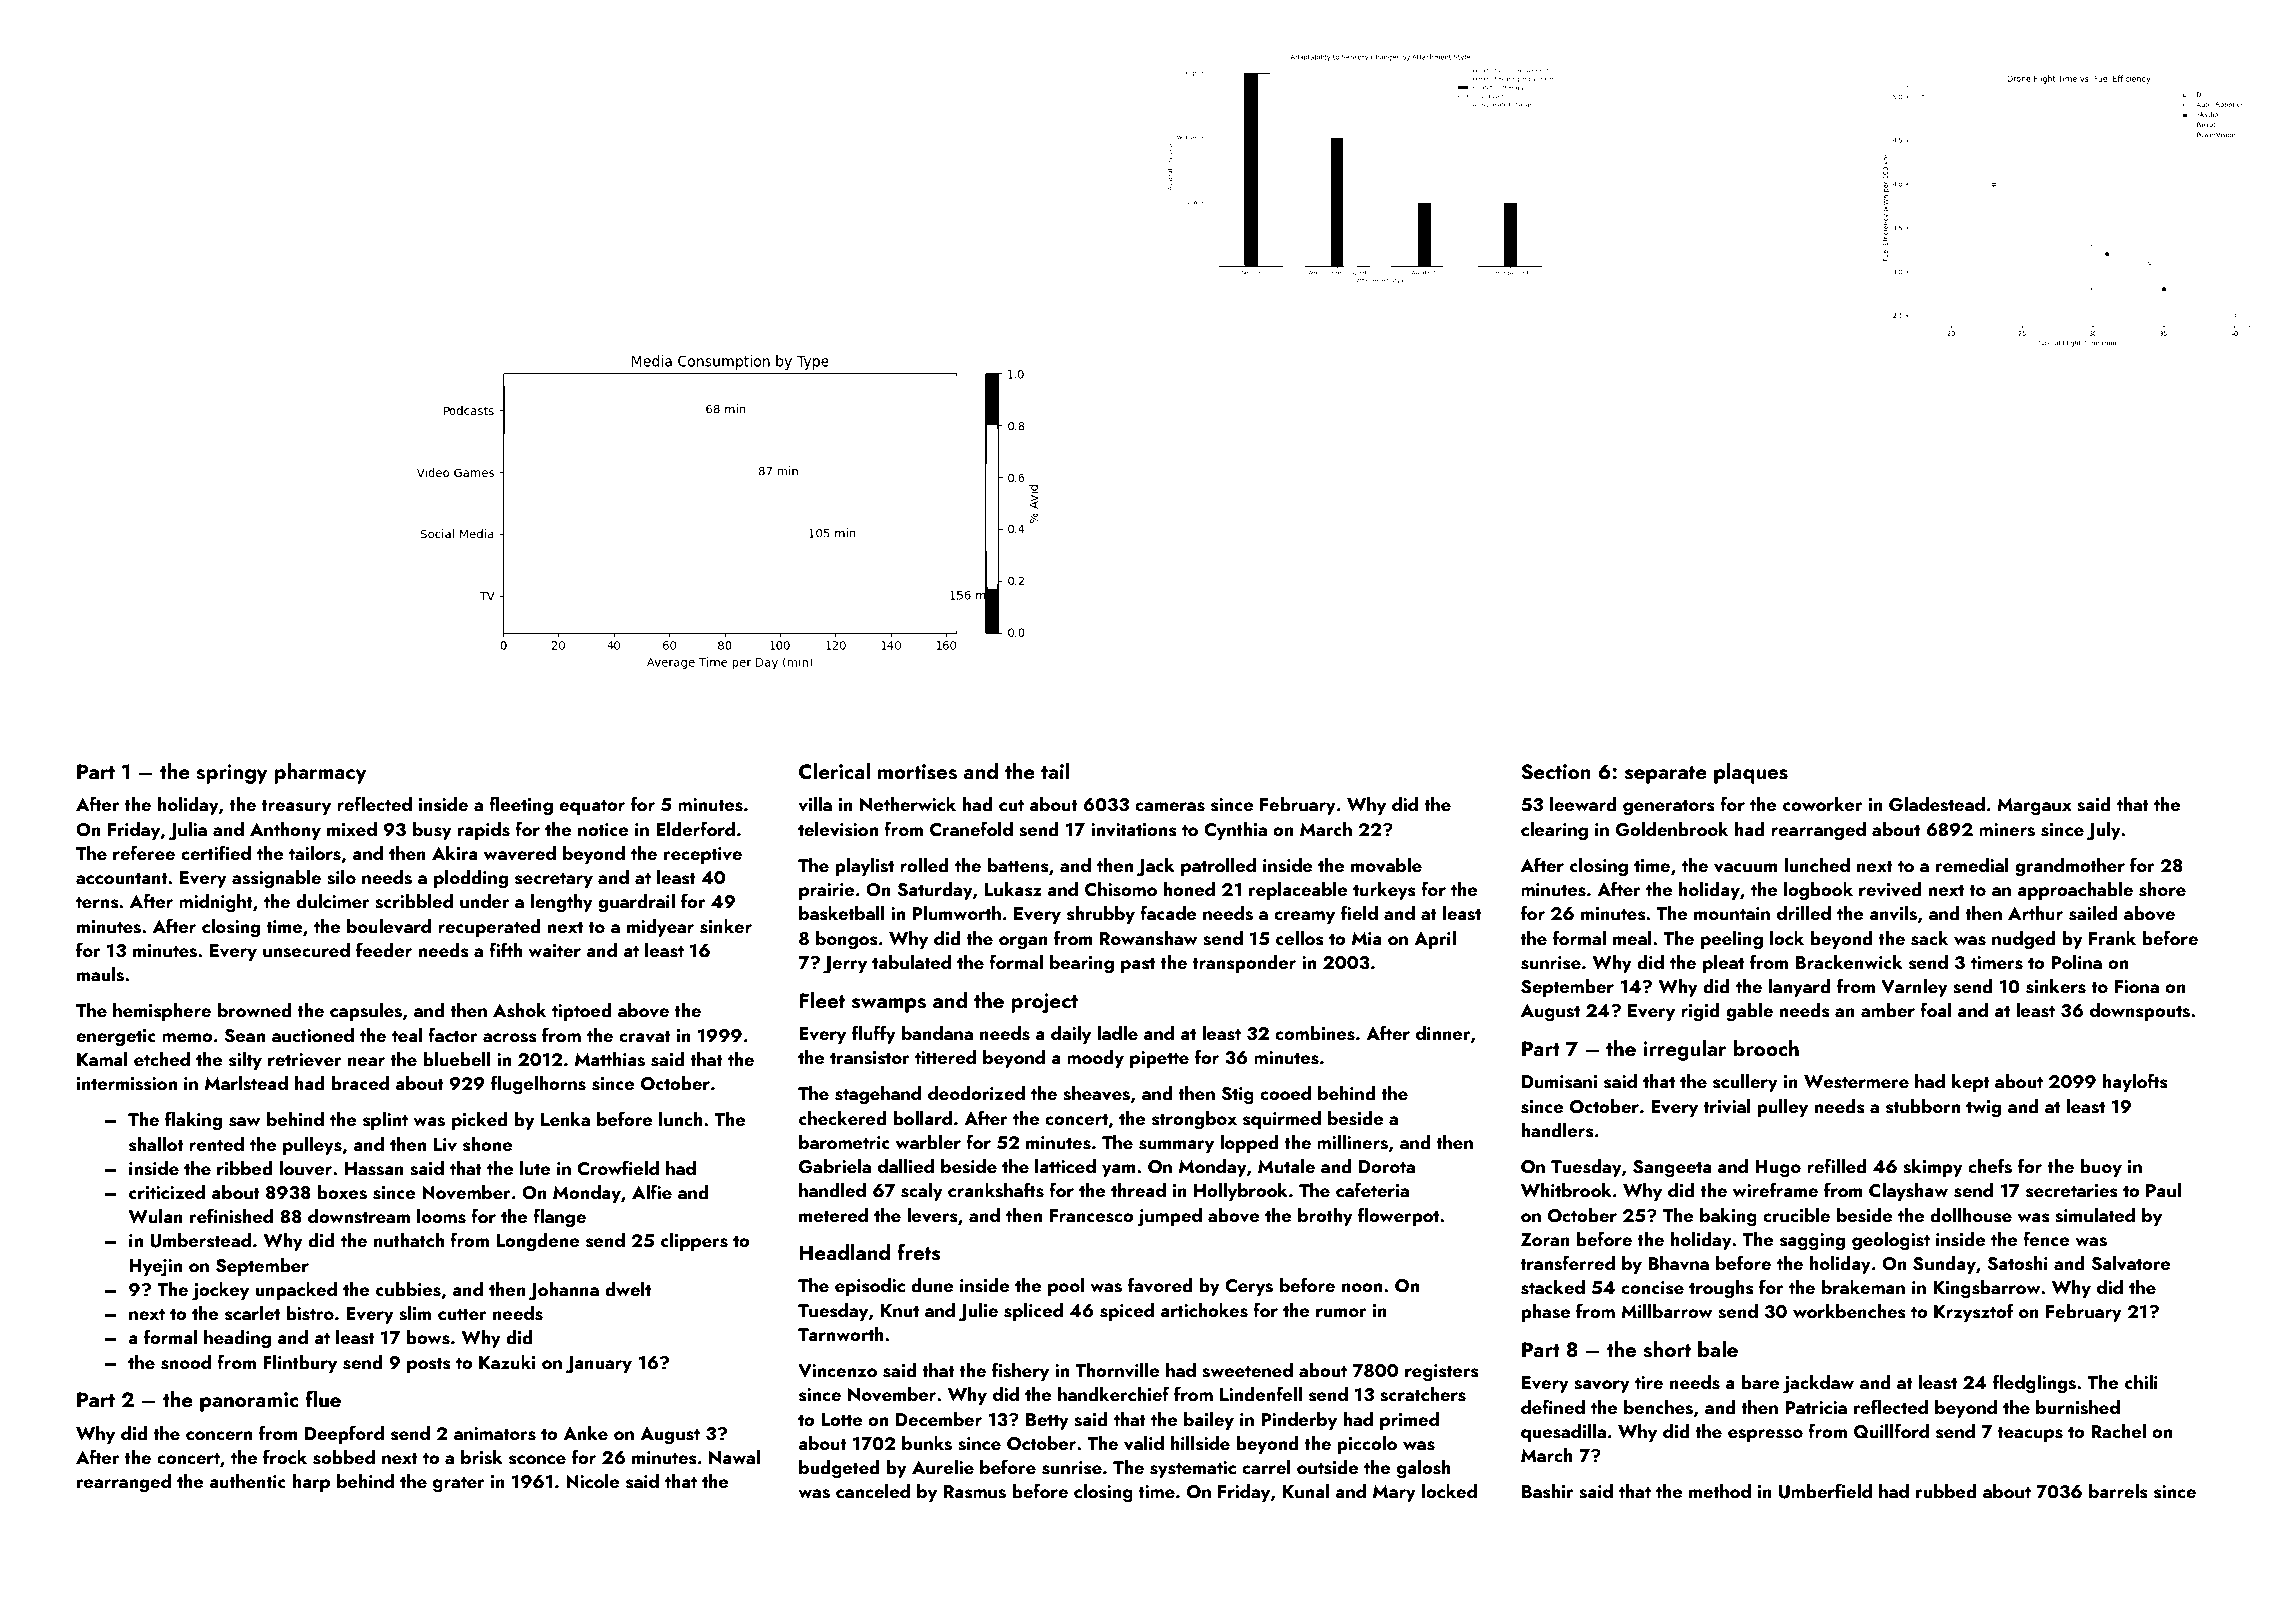 This page has width=2282, height=1614. What do you see at coordinates (2130, 1263) in the page?
I see `Salvatore` at bounding box center [2130, 1263].
